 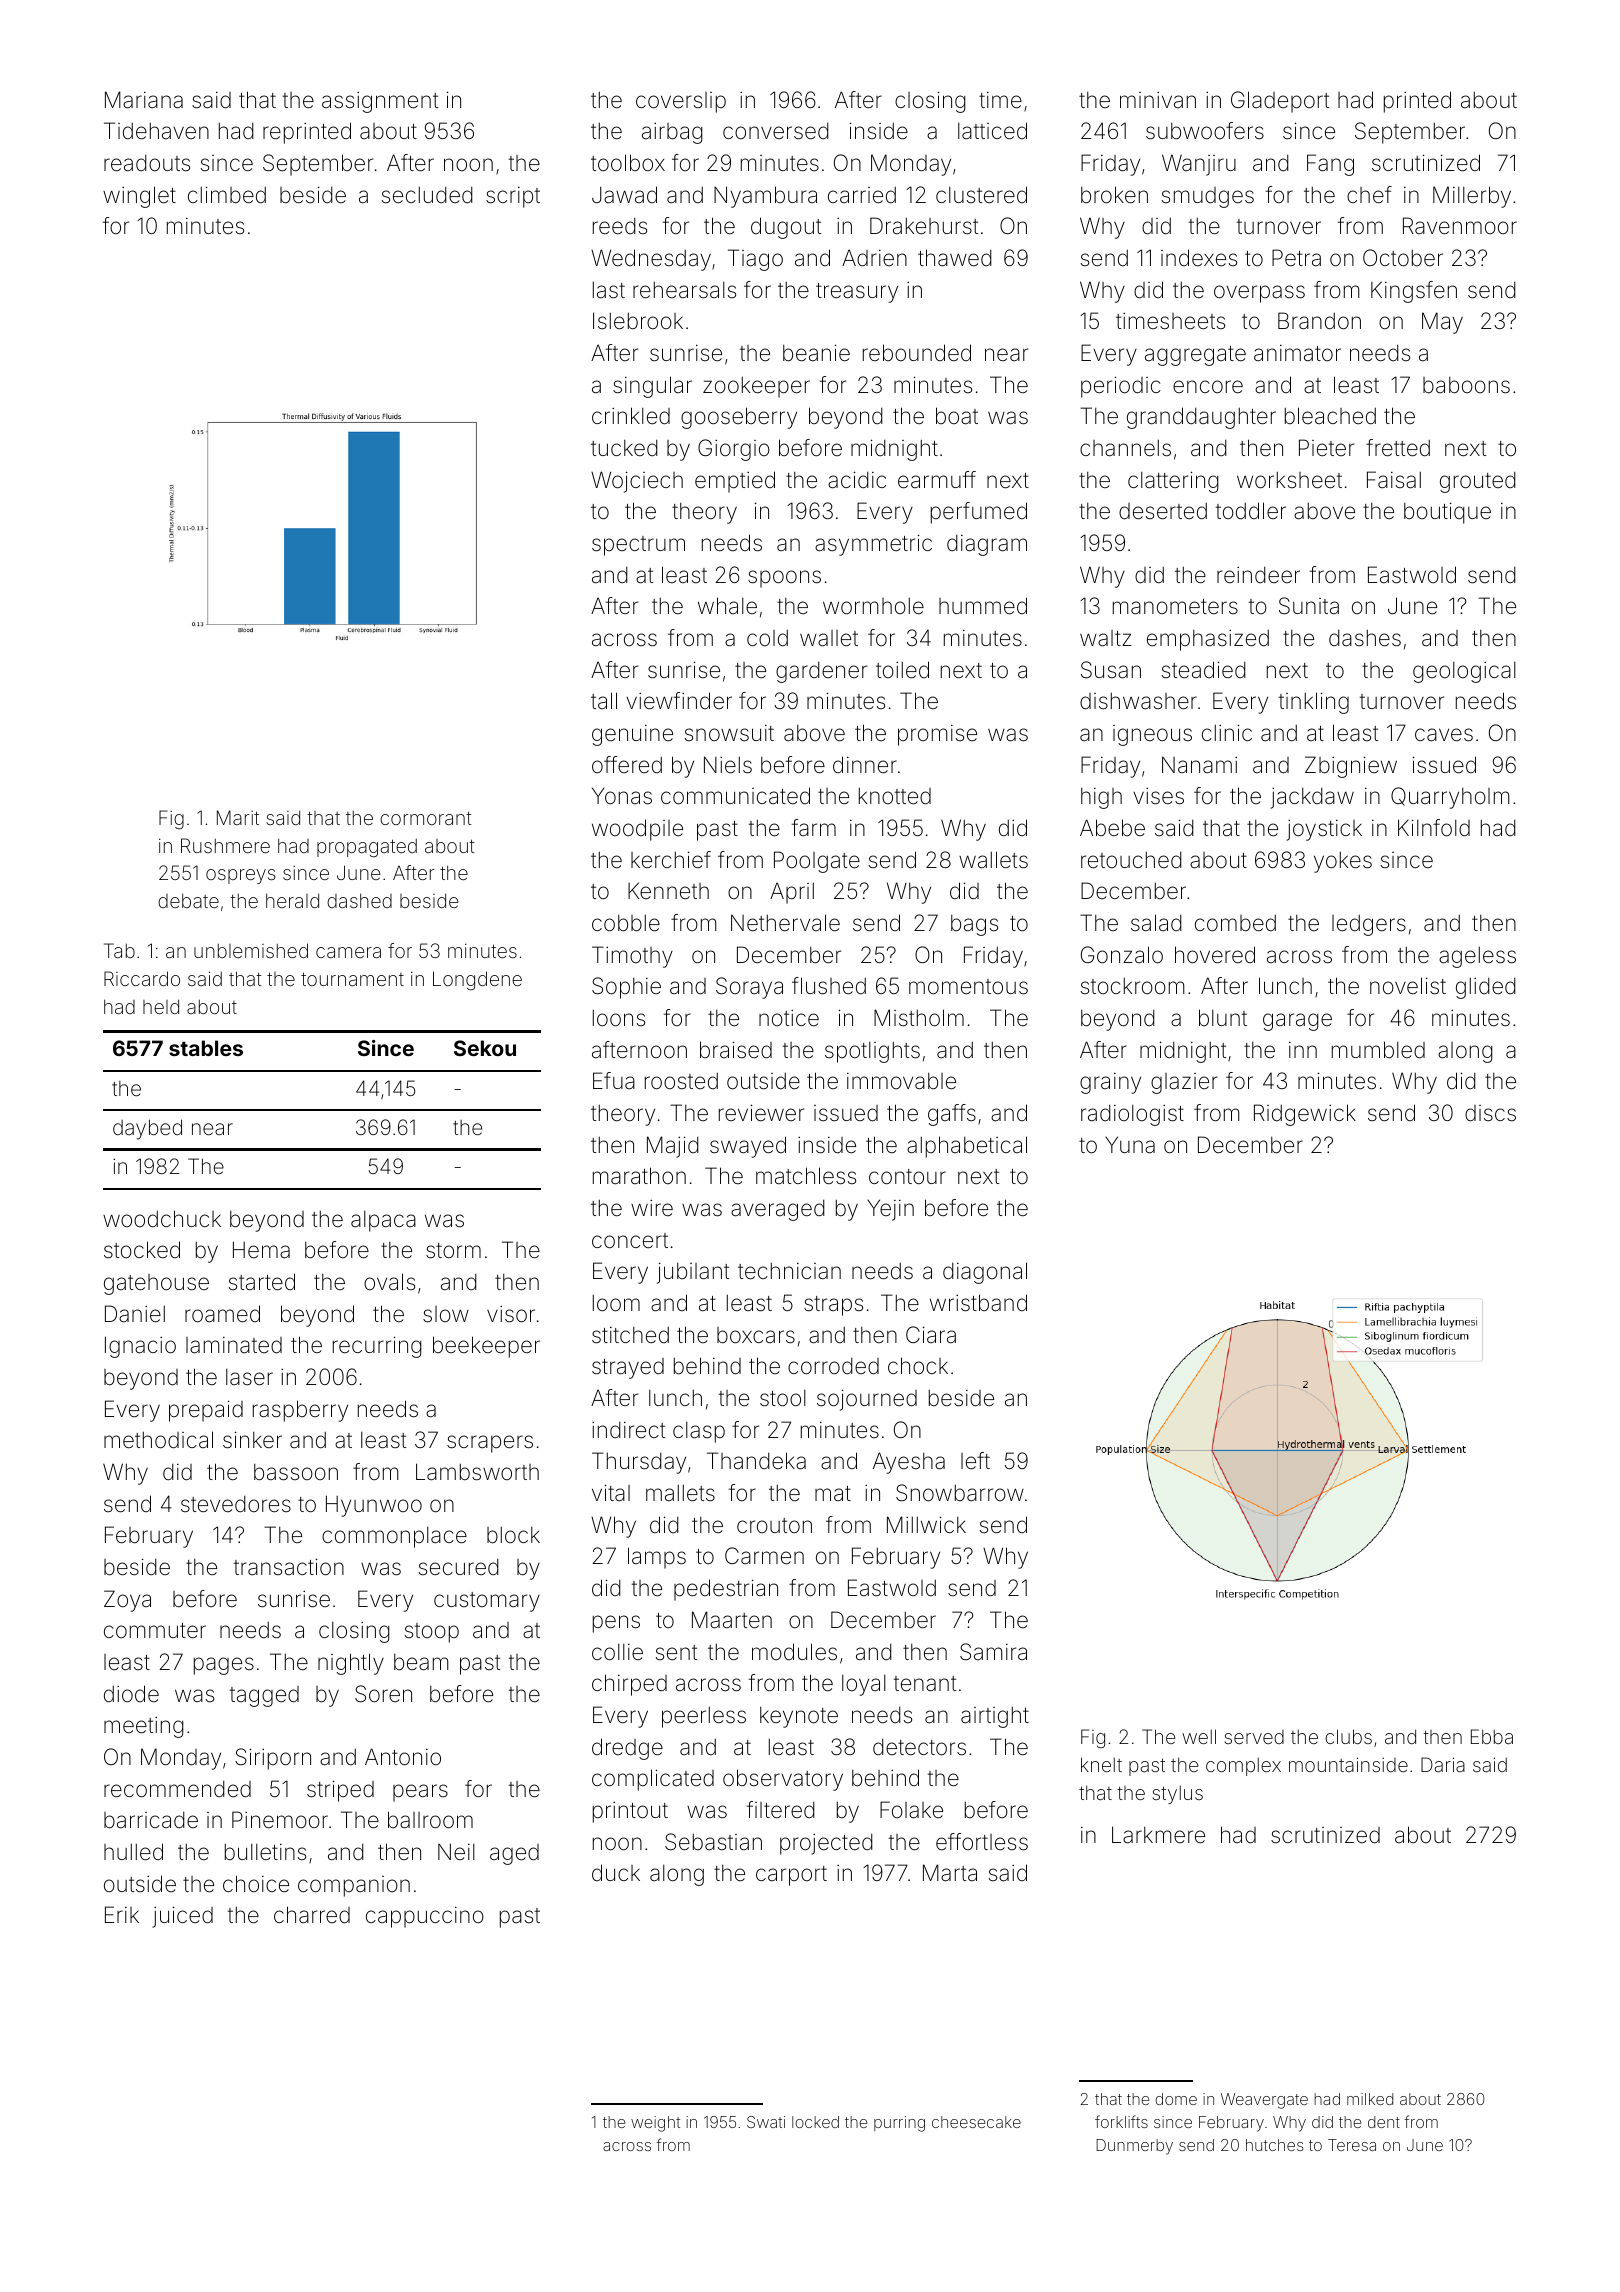 I want to click on Soraya, so click(x=749, y=988).
